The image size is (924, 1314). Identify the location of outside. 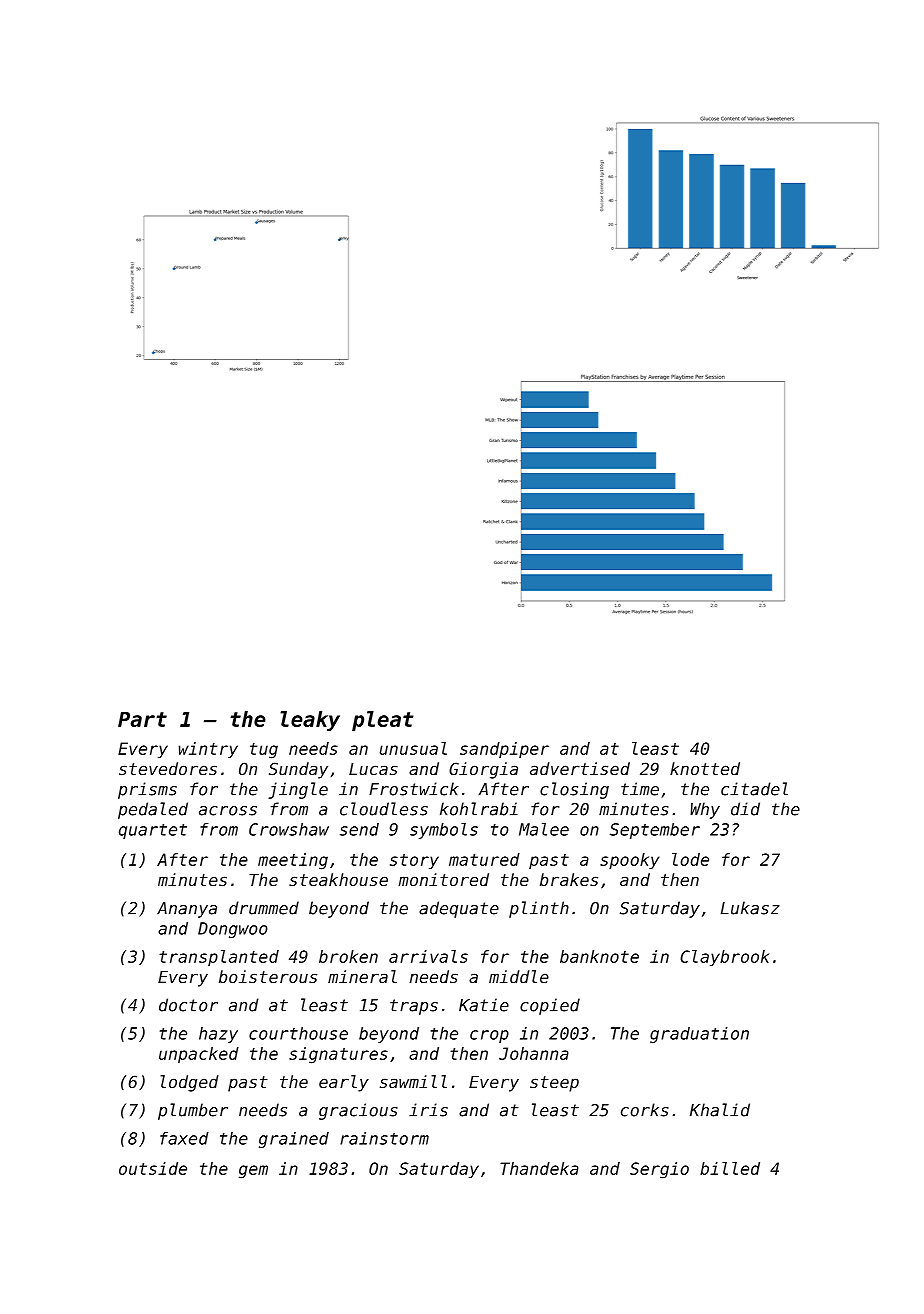
(153, 1168).
